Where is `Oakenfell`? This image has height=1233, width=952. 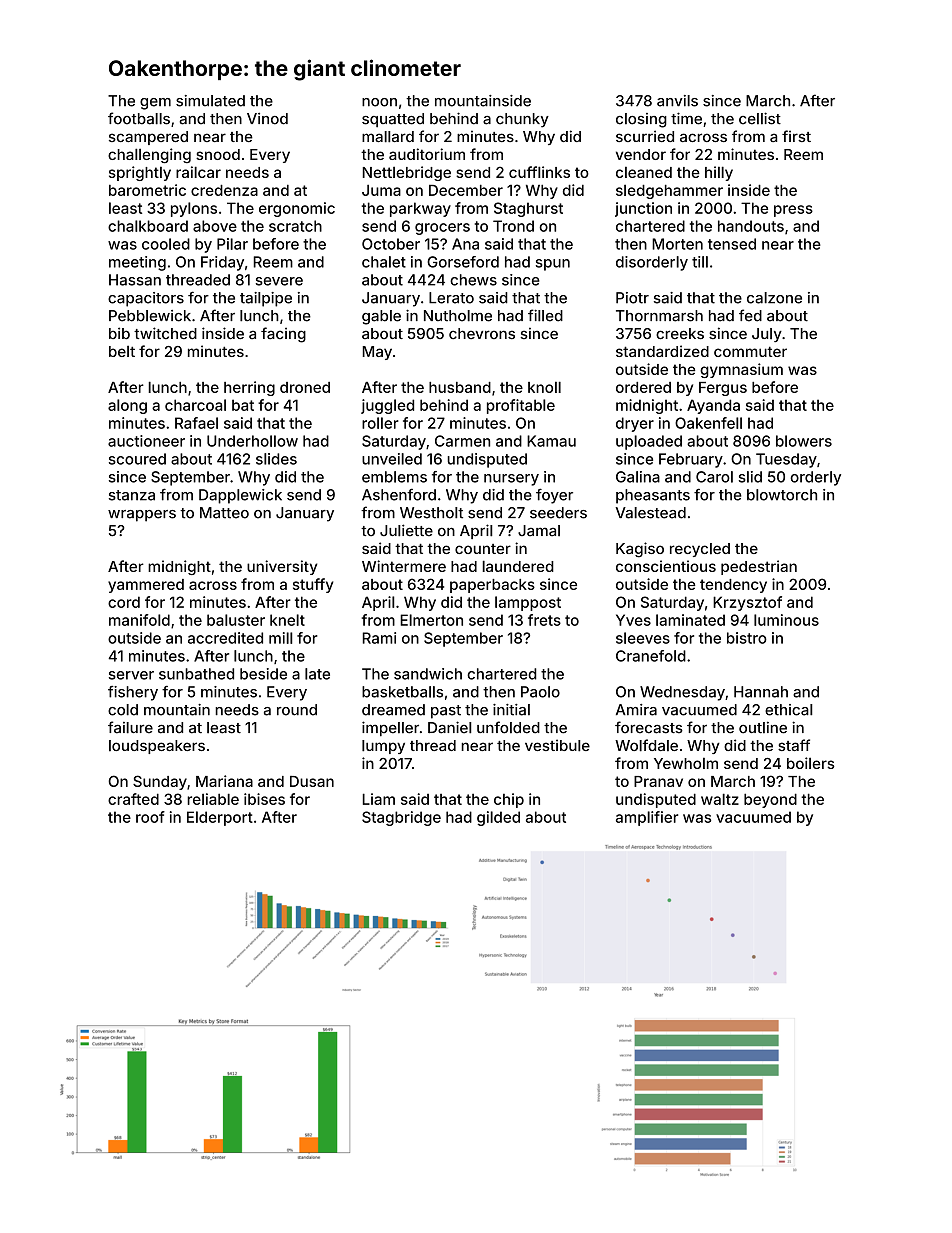
Oakenfell is located at coordinates (708, 423).
